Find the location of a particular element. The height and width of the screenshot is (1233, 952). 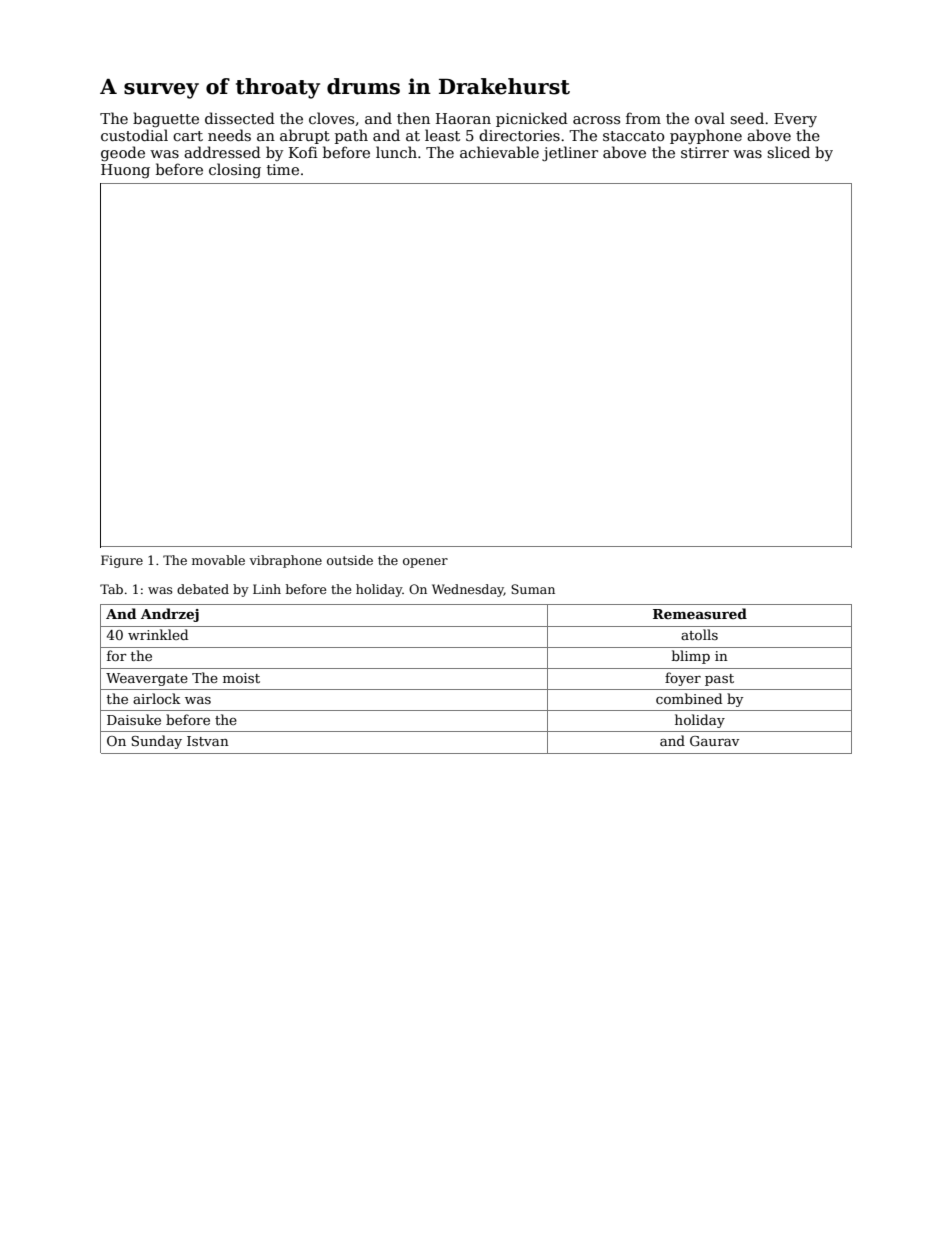

stirrer is located at coordinates (705, 152).
